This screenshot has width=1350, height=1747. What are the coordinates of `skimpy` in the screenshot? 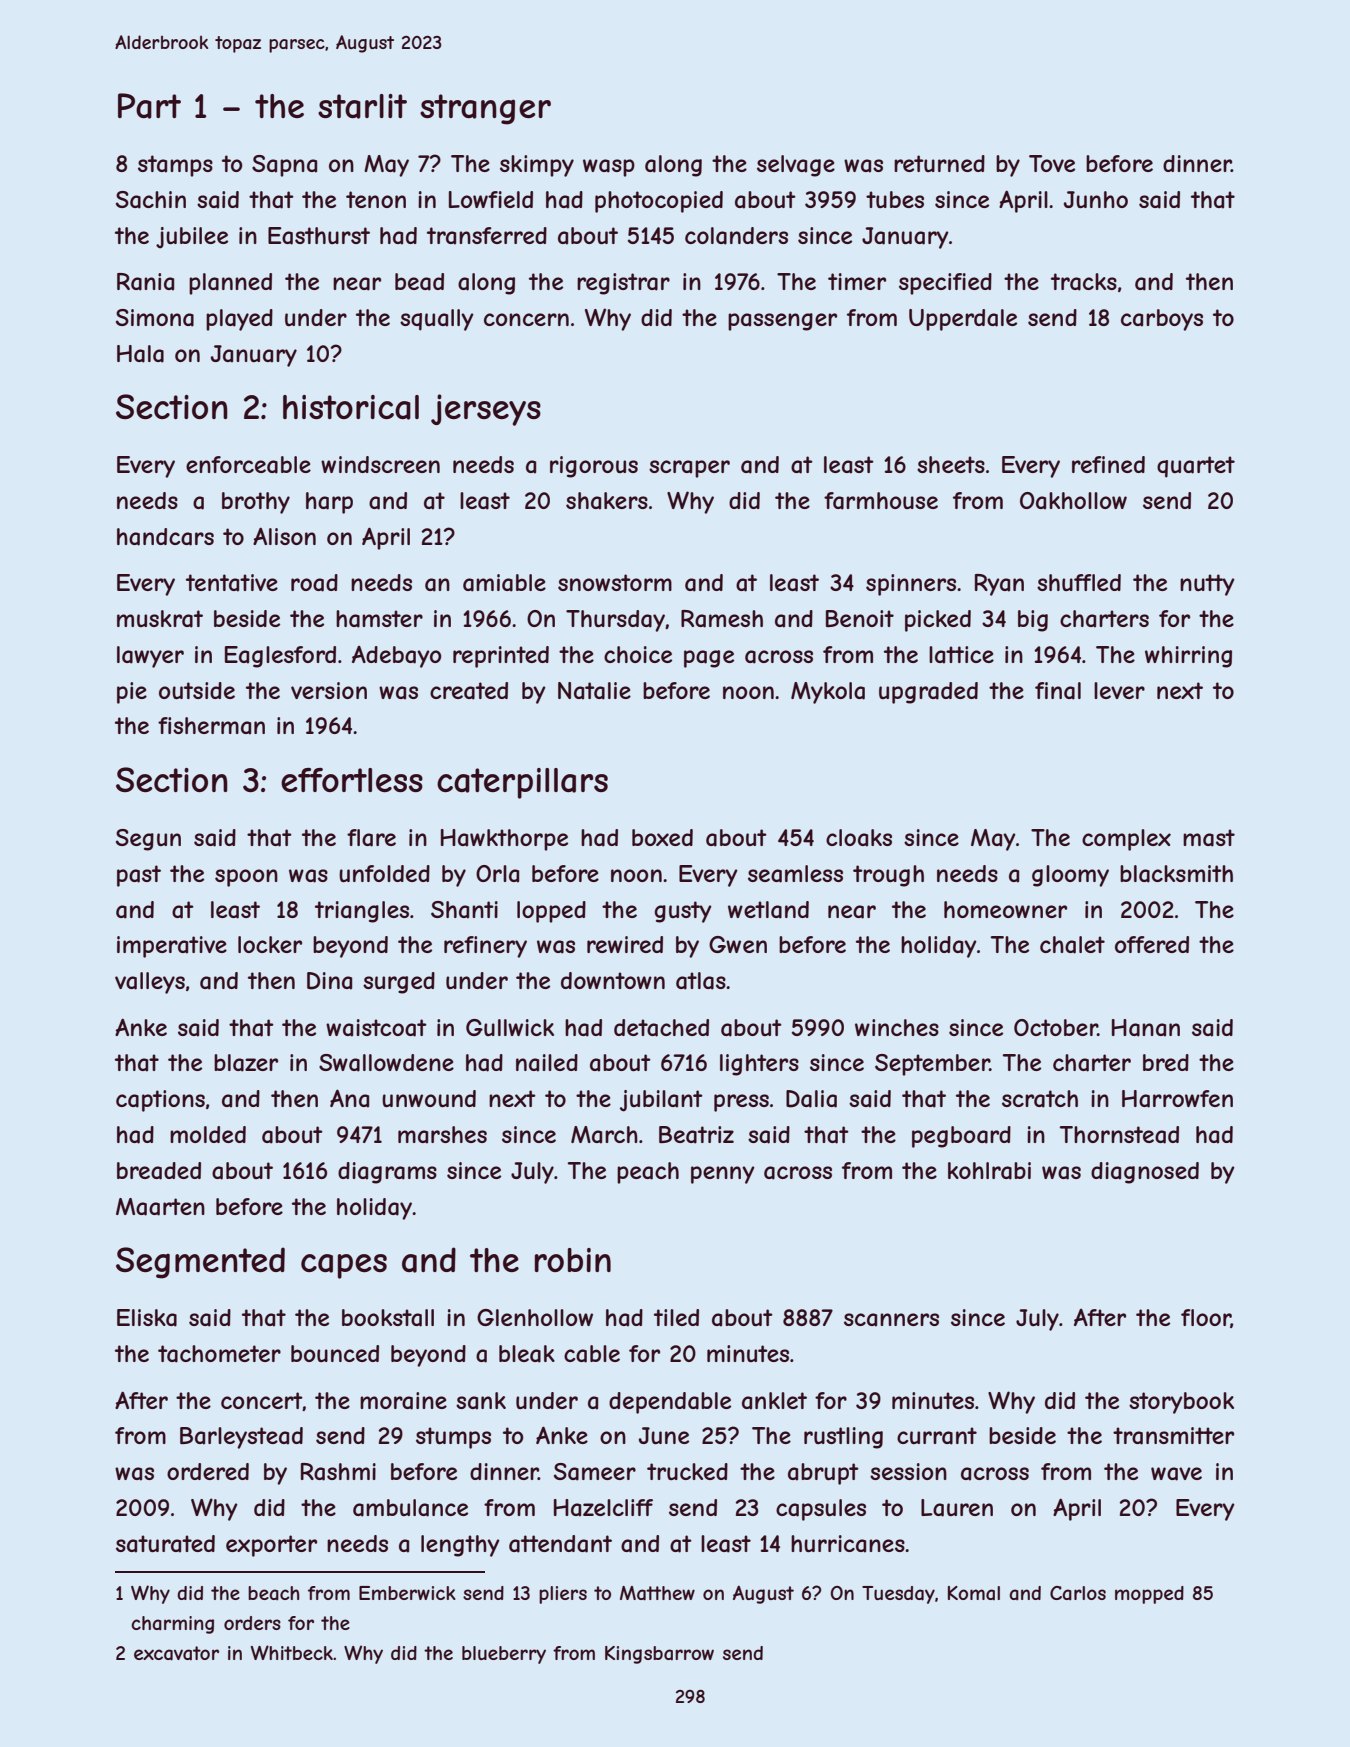 It's located at (537, 166).
